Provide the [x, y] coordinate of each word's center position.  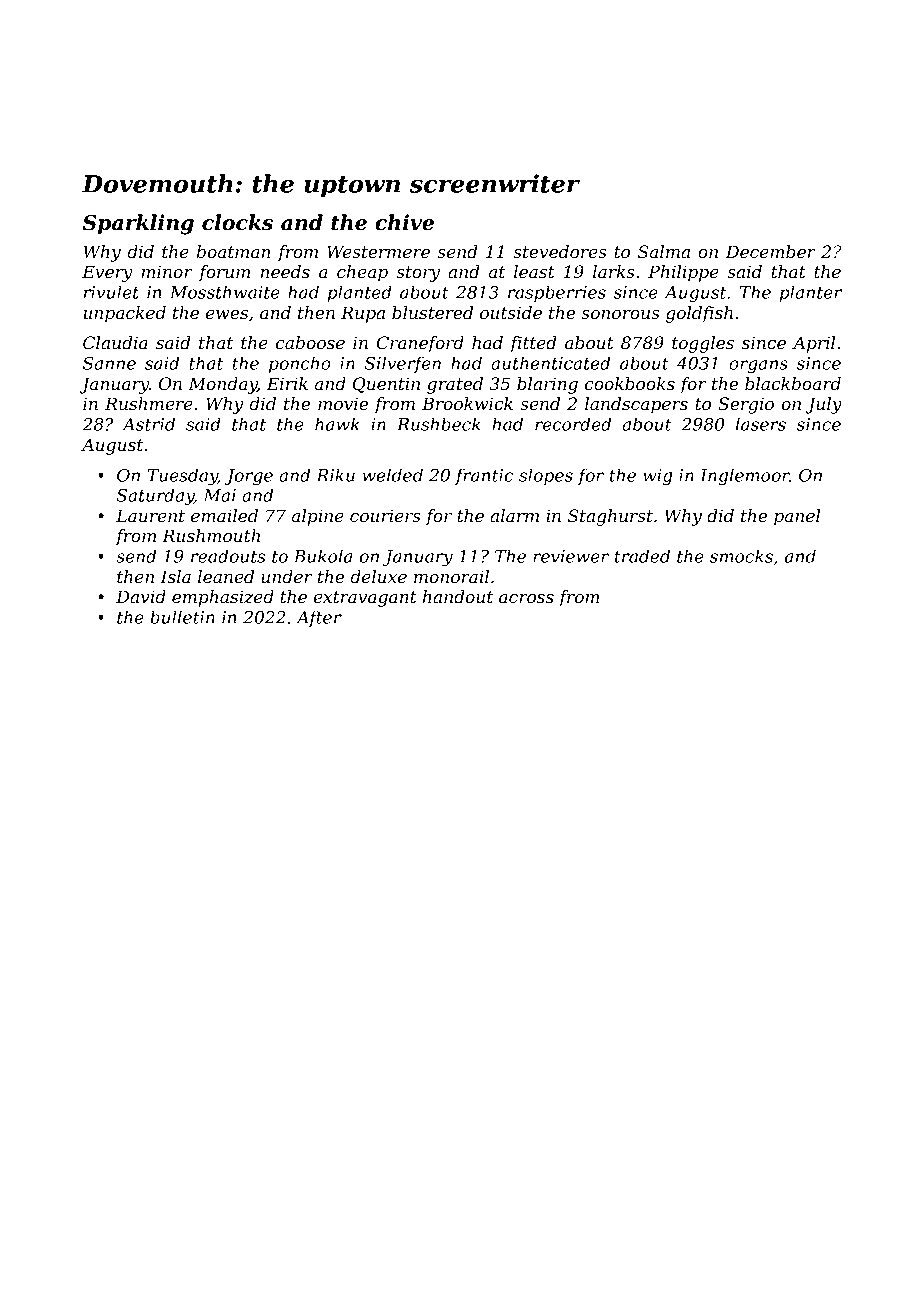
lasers [761, 424]
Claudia [115, 342]
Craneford [420, 344]
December [770, 251]
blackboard [793, 383]
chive [404, 222]
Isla [175, 576]
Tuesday [182, 477]
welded [392, 475]
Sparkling [138, 224]
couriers [385, 515]
